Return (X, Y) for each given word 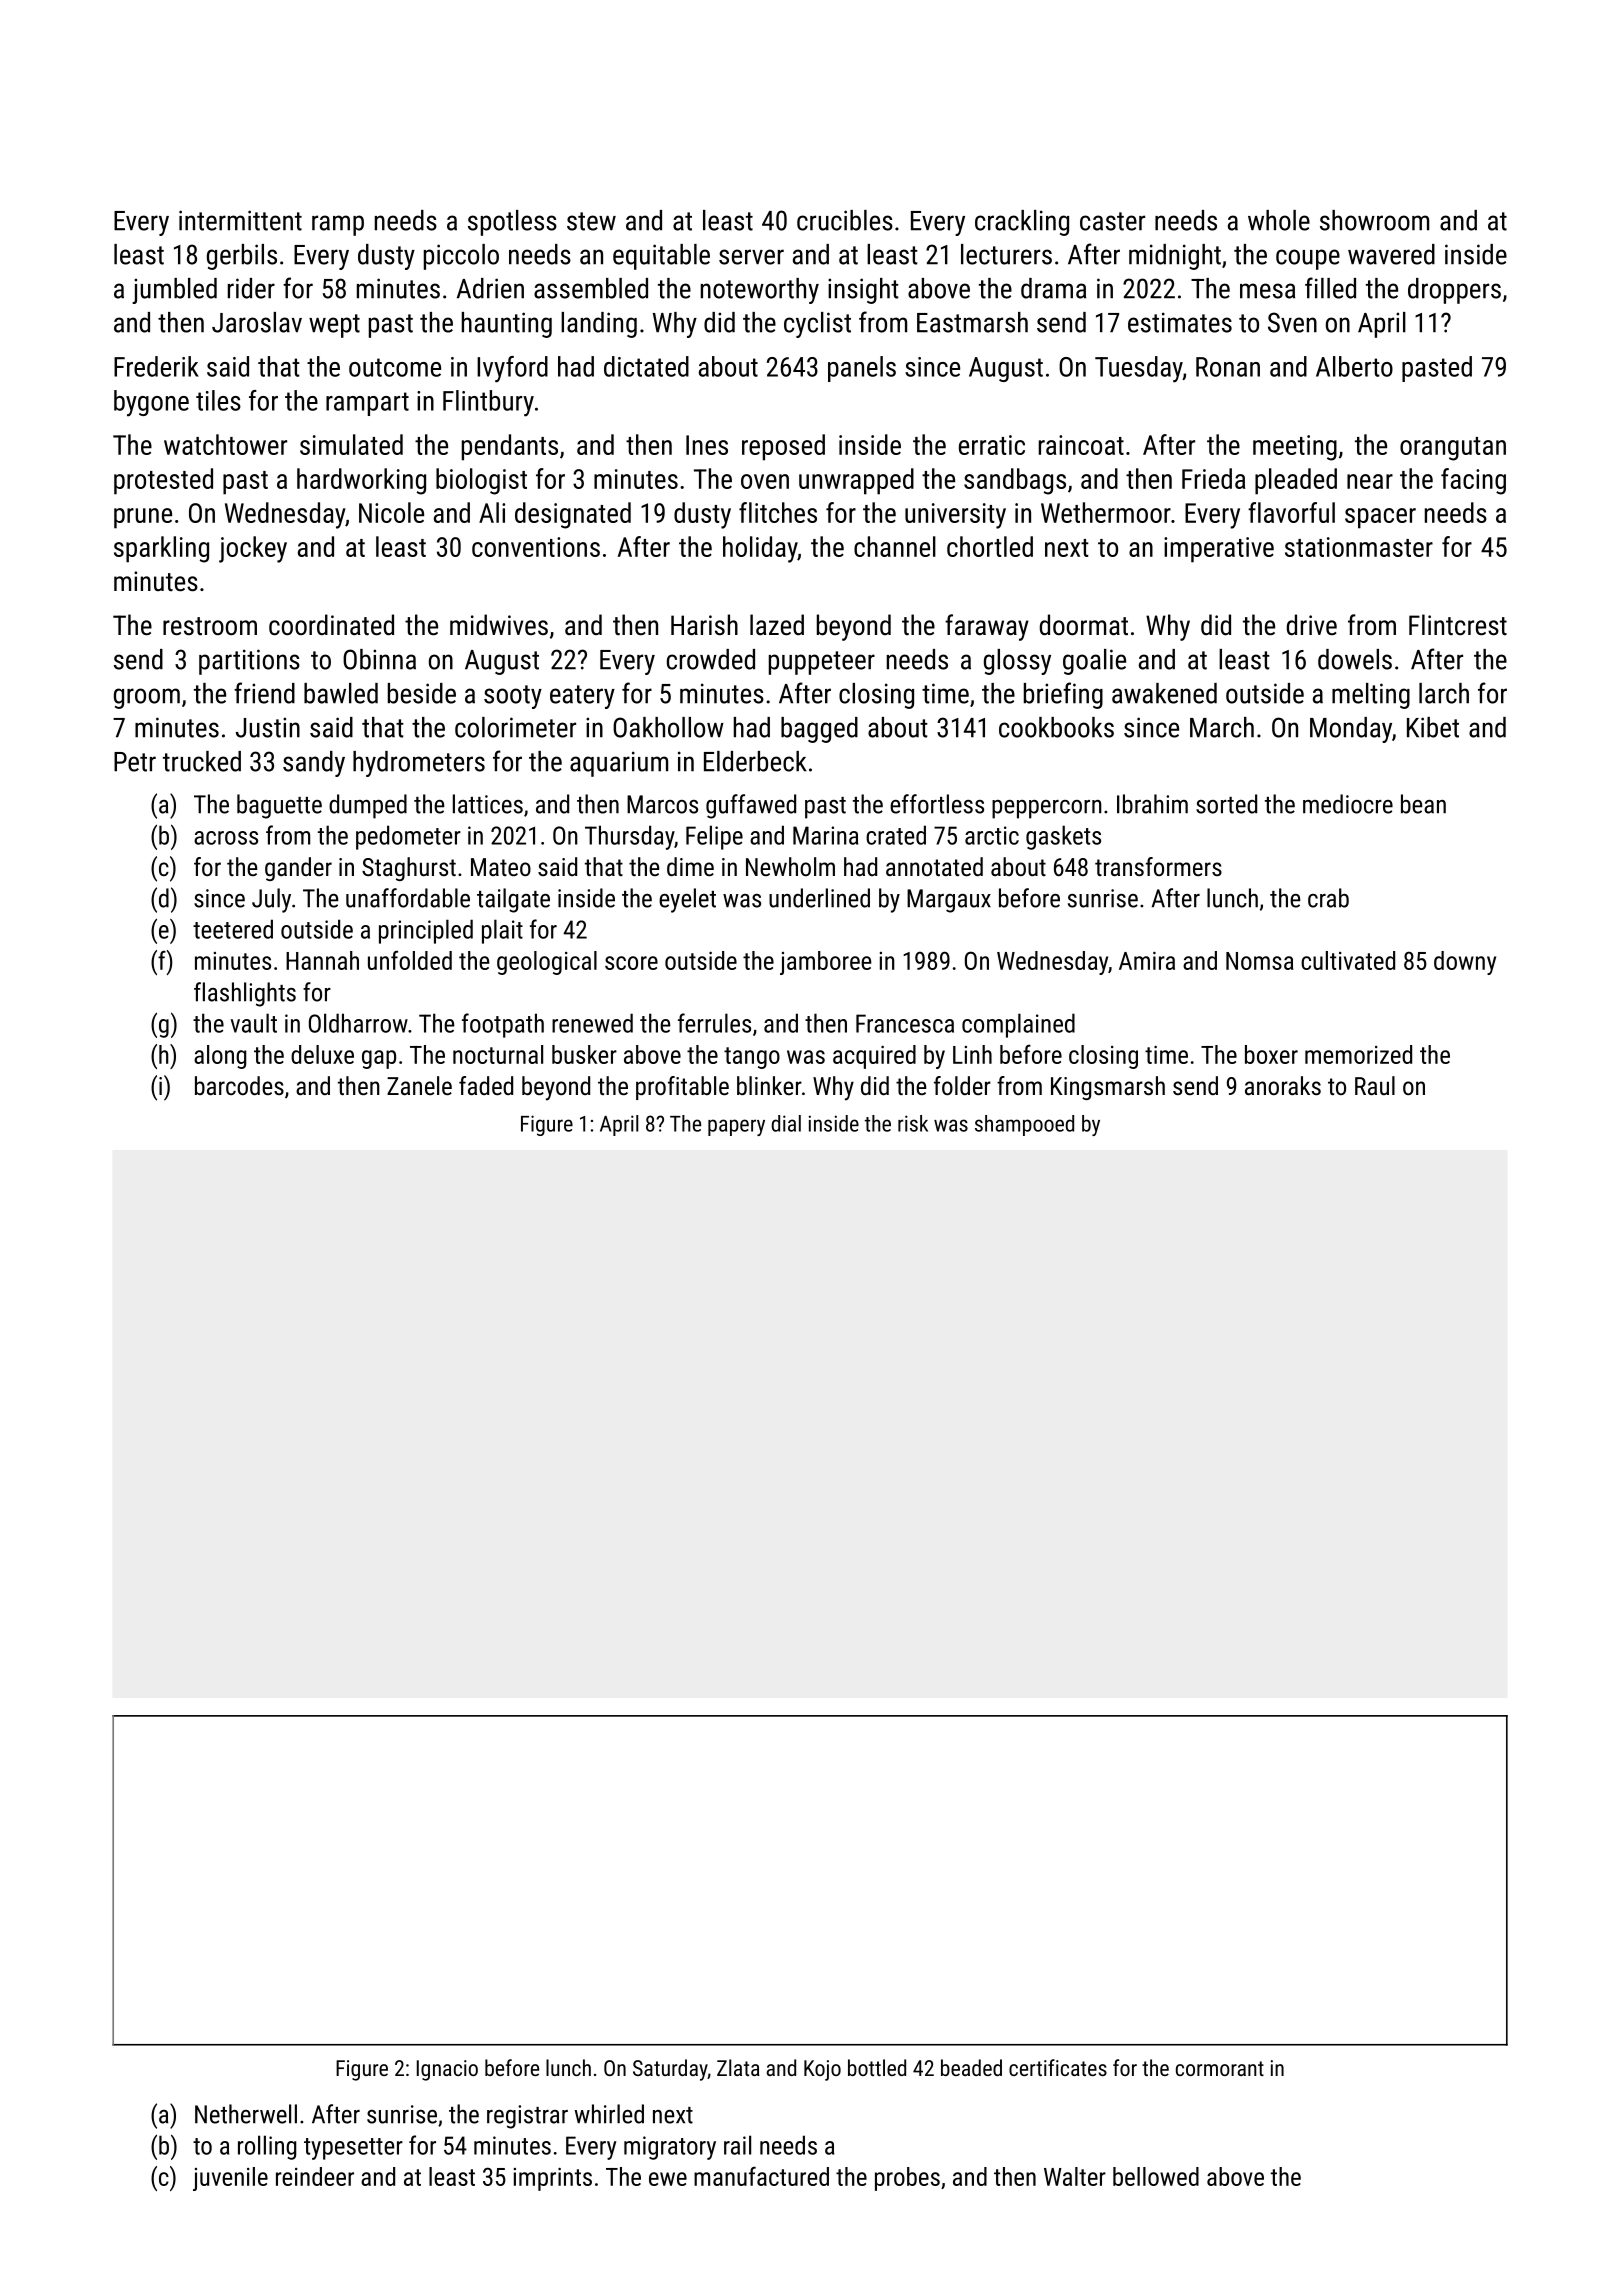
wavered (1391, 254)
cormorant (1220, 2068)
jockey (253, 549)
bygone (151, 403)
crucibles (845, 220)
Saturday (670, 2070)
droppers (1454, 291)
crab (1328, 898)
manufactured (761, 2176)
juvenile (230, 2179)
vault (254, 1023)
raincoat (1081, 445)
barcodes (239, 1085)
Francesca (905, 1023)
